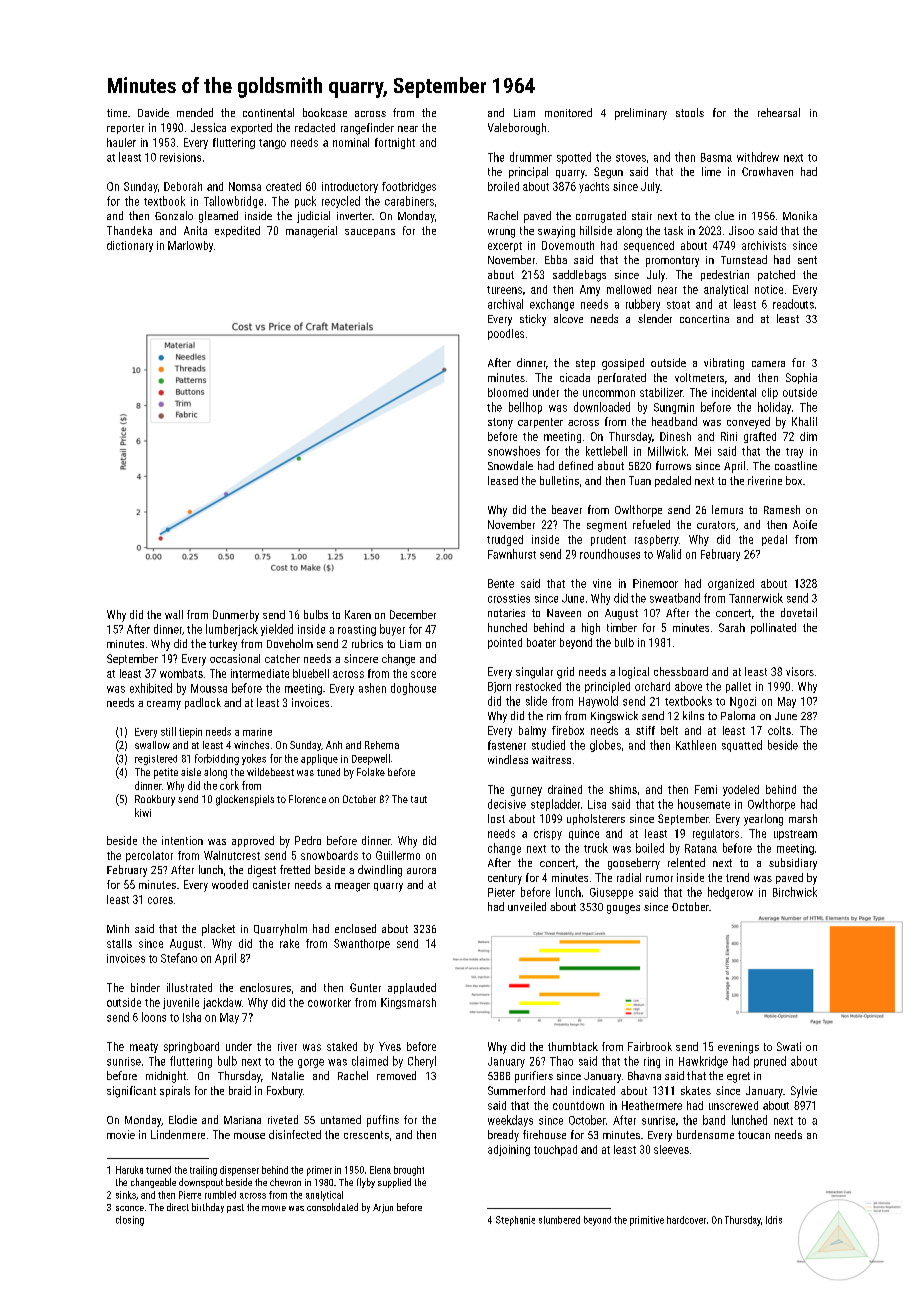 Image resolution: width=924 pixels, height=1314 pixels. I want to click on Dunmerby, so click(236, 616).
